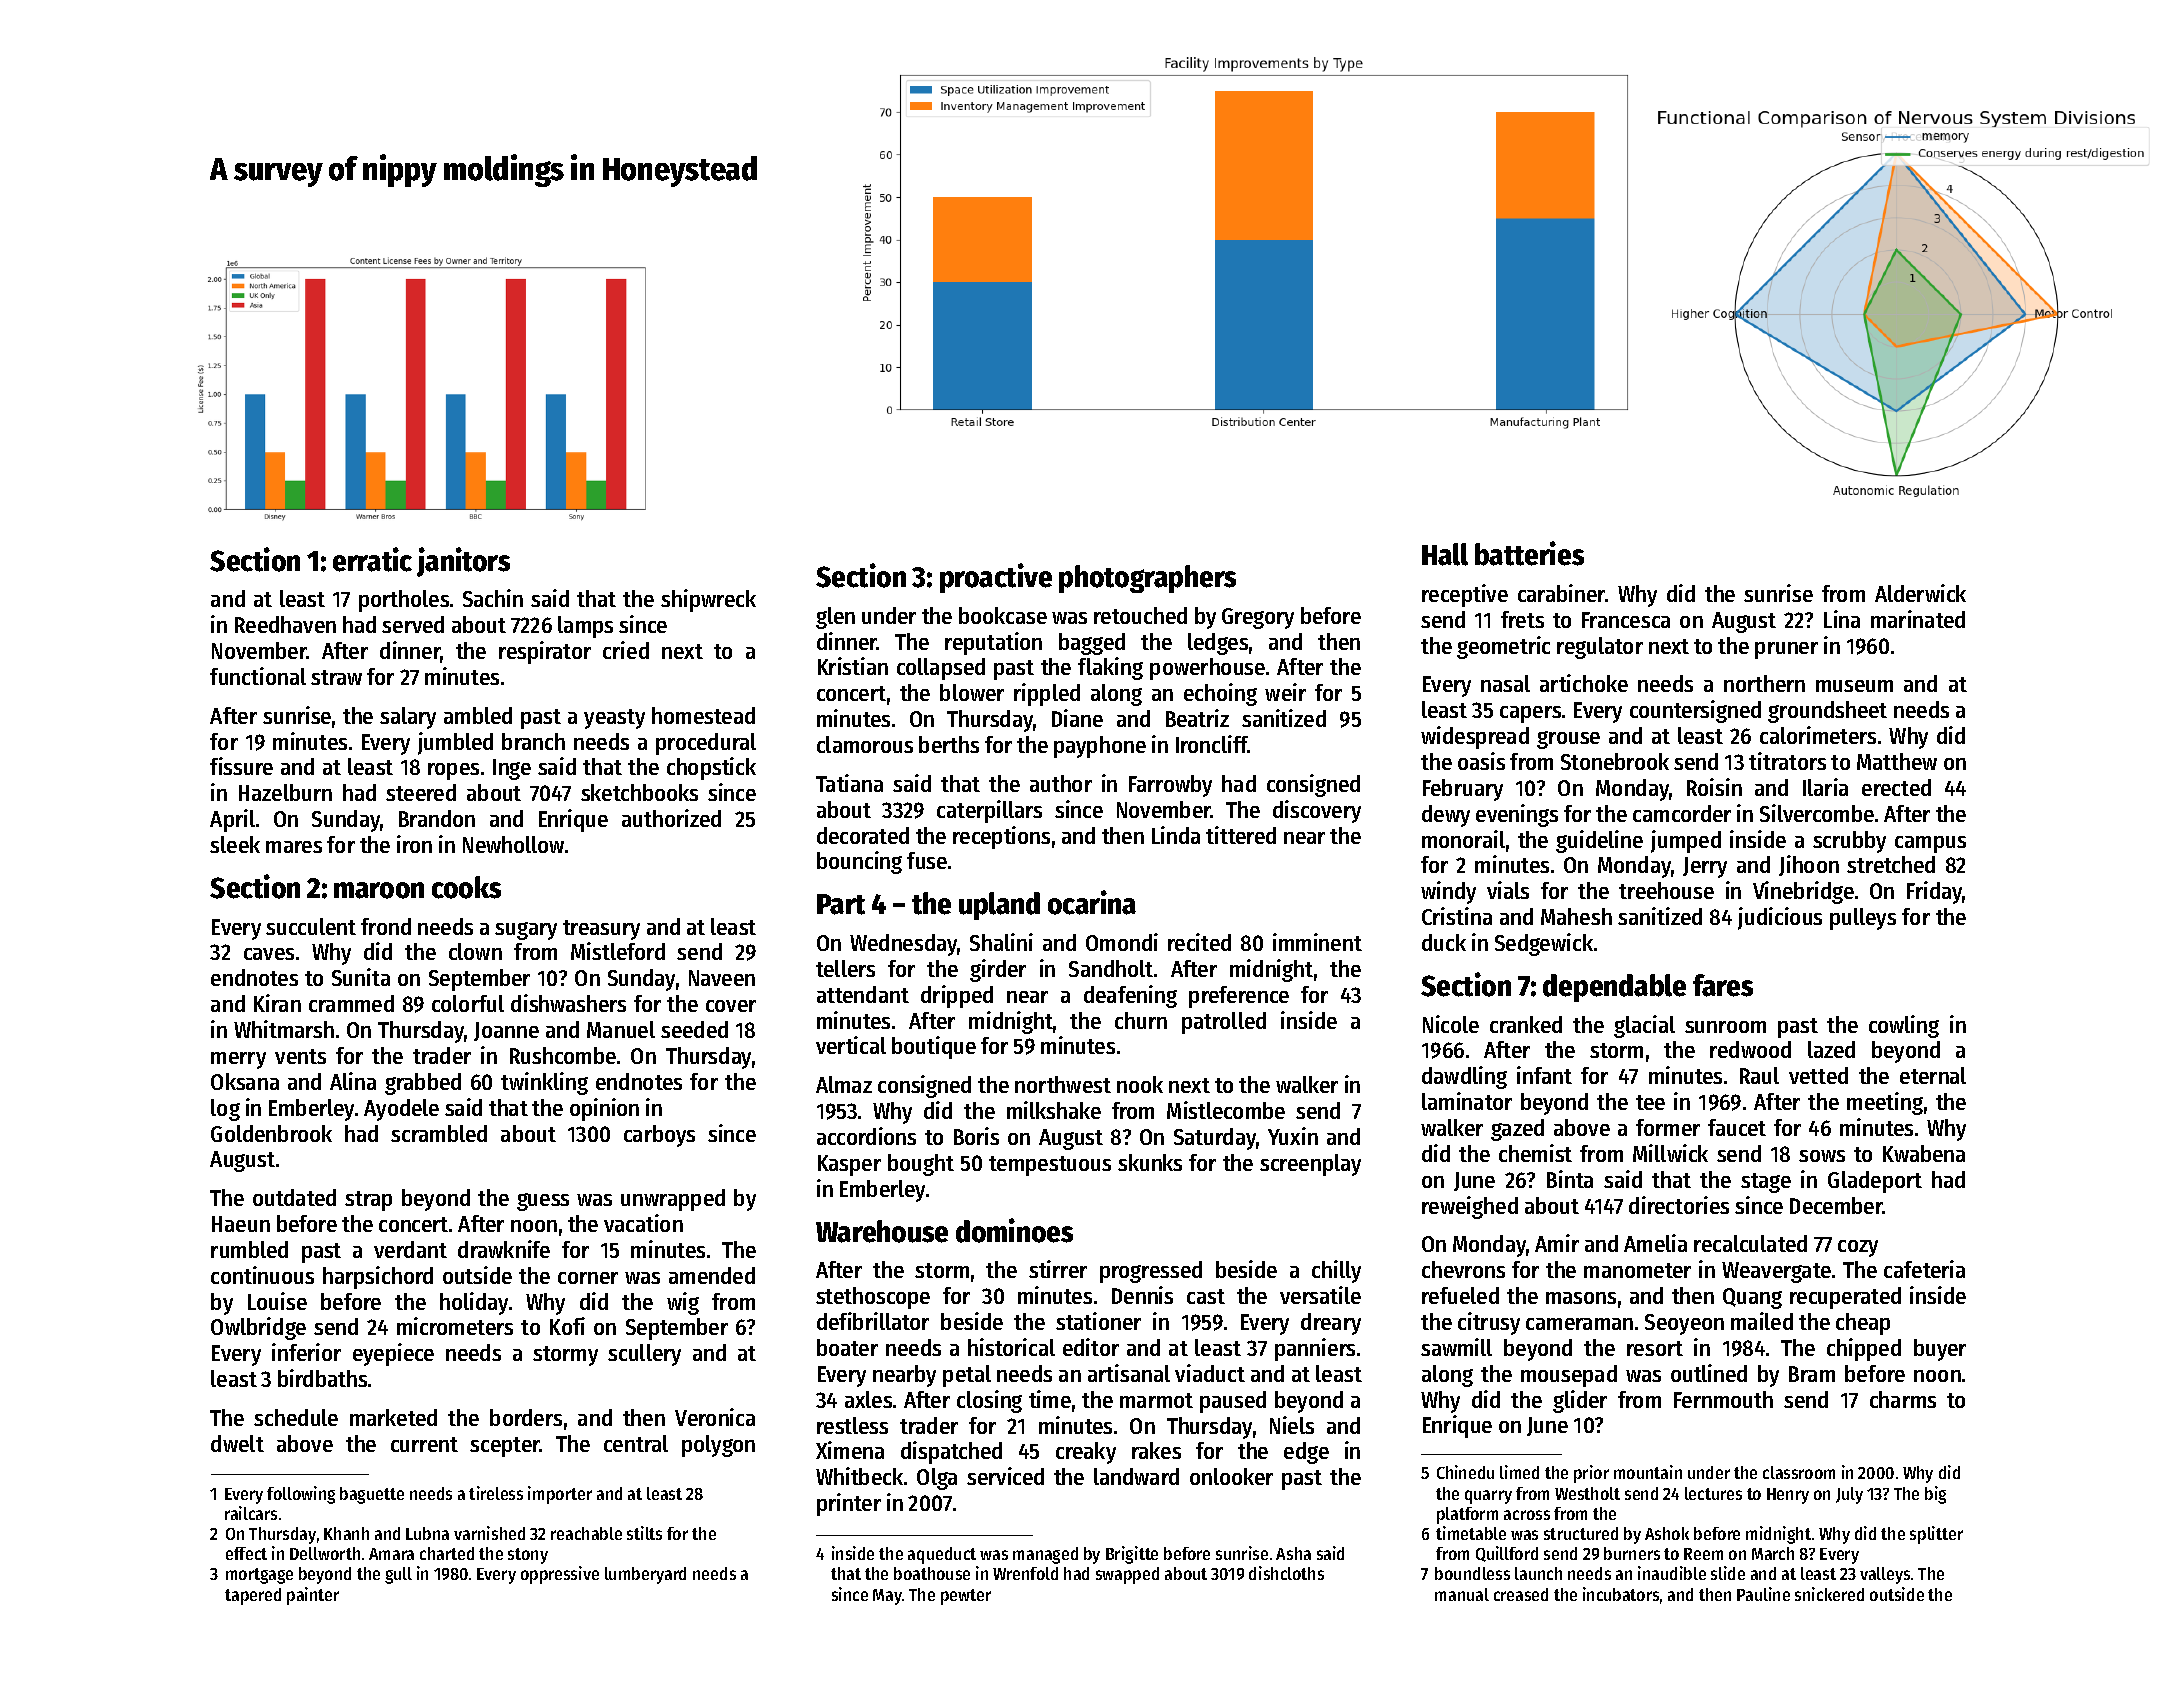  I want to click on proactive, so click(996, 578).
